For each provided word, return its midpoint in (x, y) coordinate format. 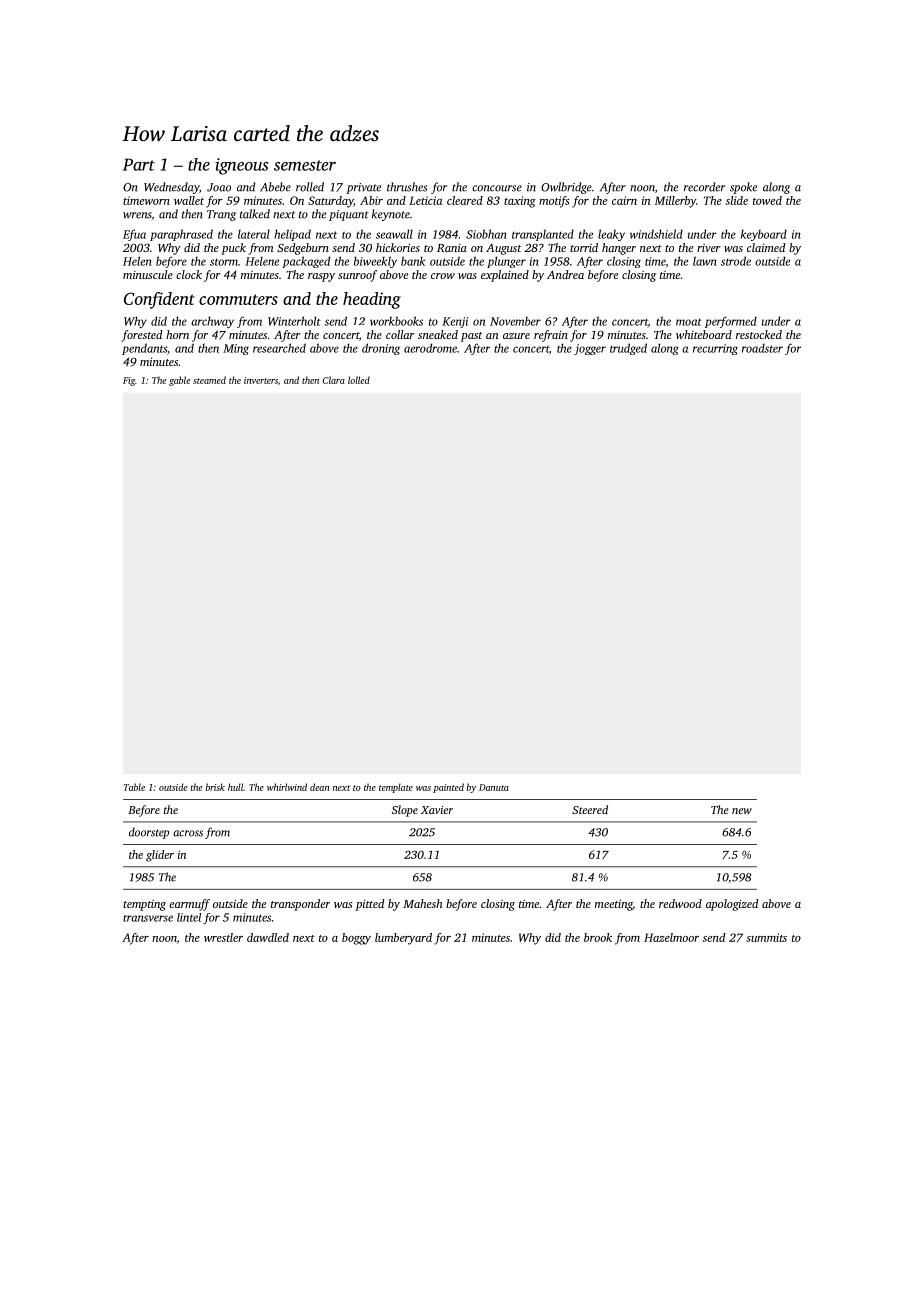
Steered (590, 809)
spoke (743, 188)
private (363, 188)
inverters (261, 380)
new (742, 811)
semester (305, 165)
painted (448, 788)
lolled (359, 380)
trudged (628, 349)
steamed (209, 380)
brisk (215, 787)
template (396, 788)
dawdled (268, 937)
